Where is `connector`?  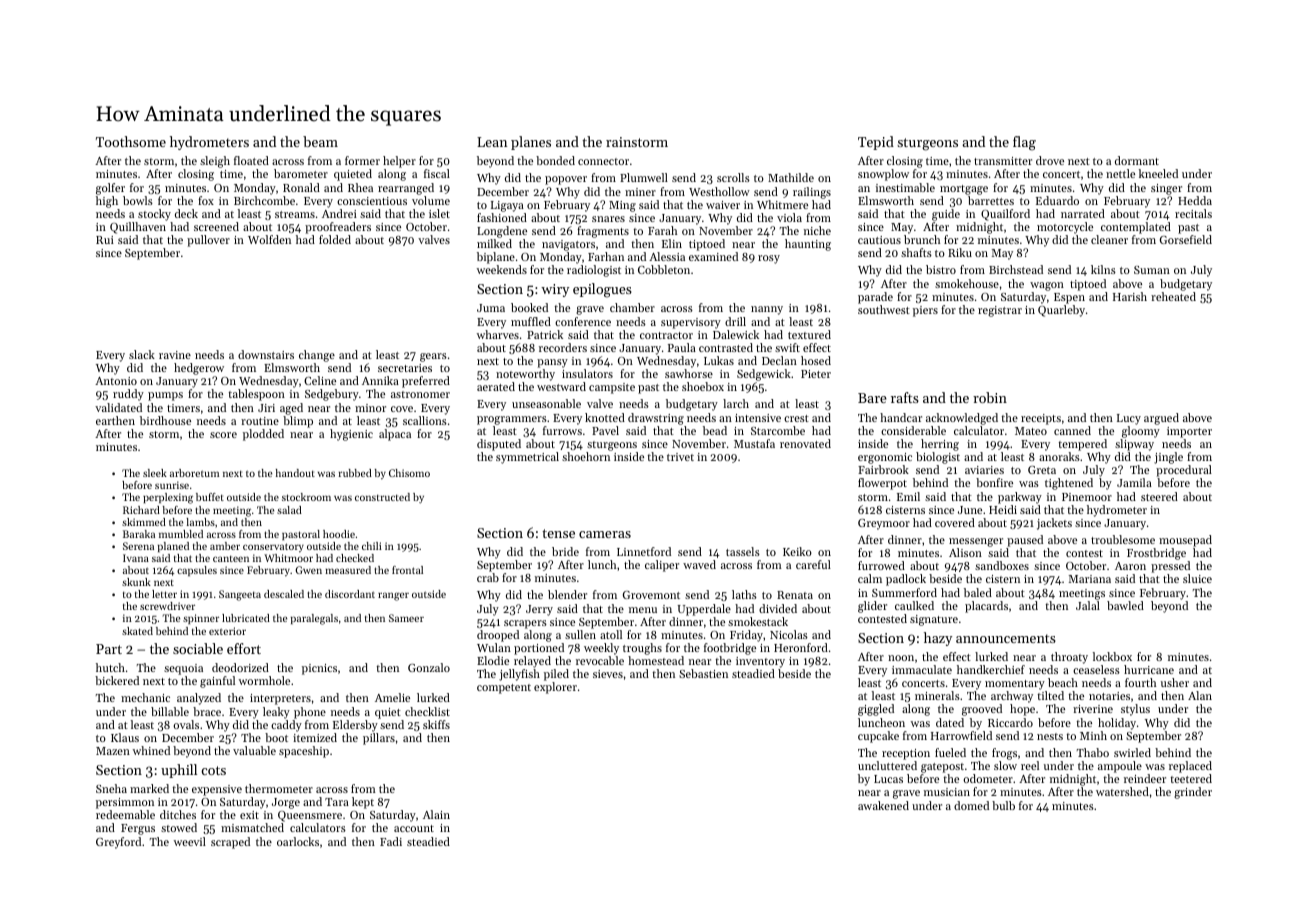
connector is located at coordinates (603, 161).
